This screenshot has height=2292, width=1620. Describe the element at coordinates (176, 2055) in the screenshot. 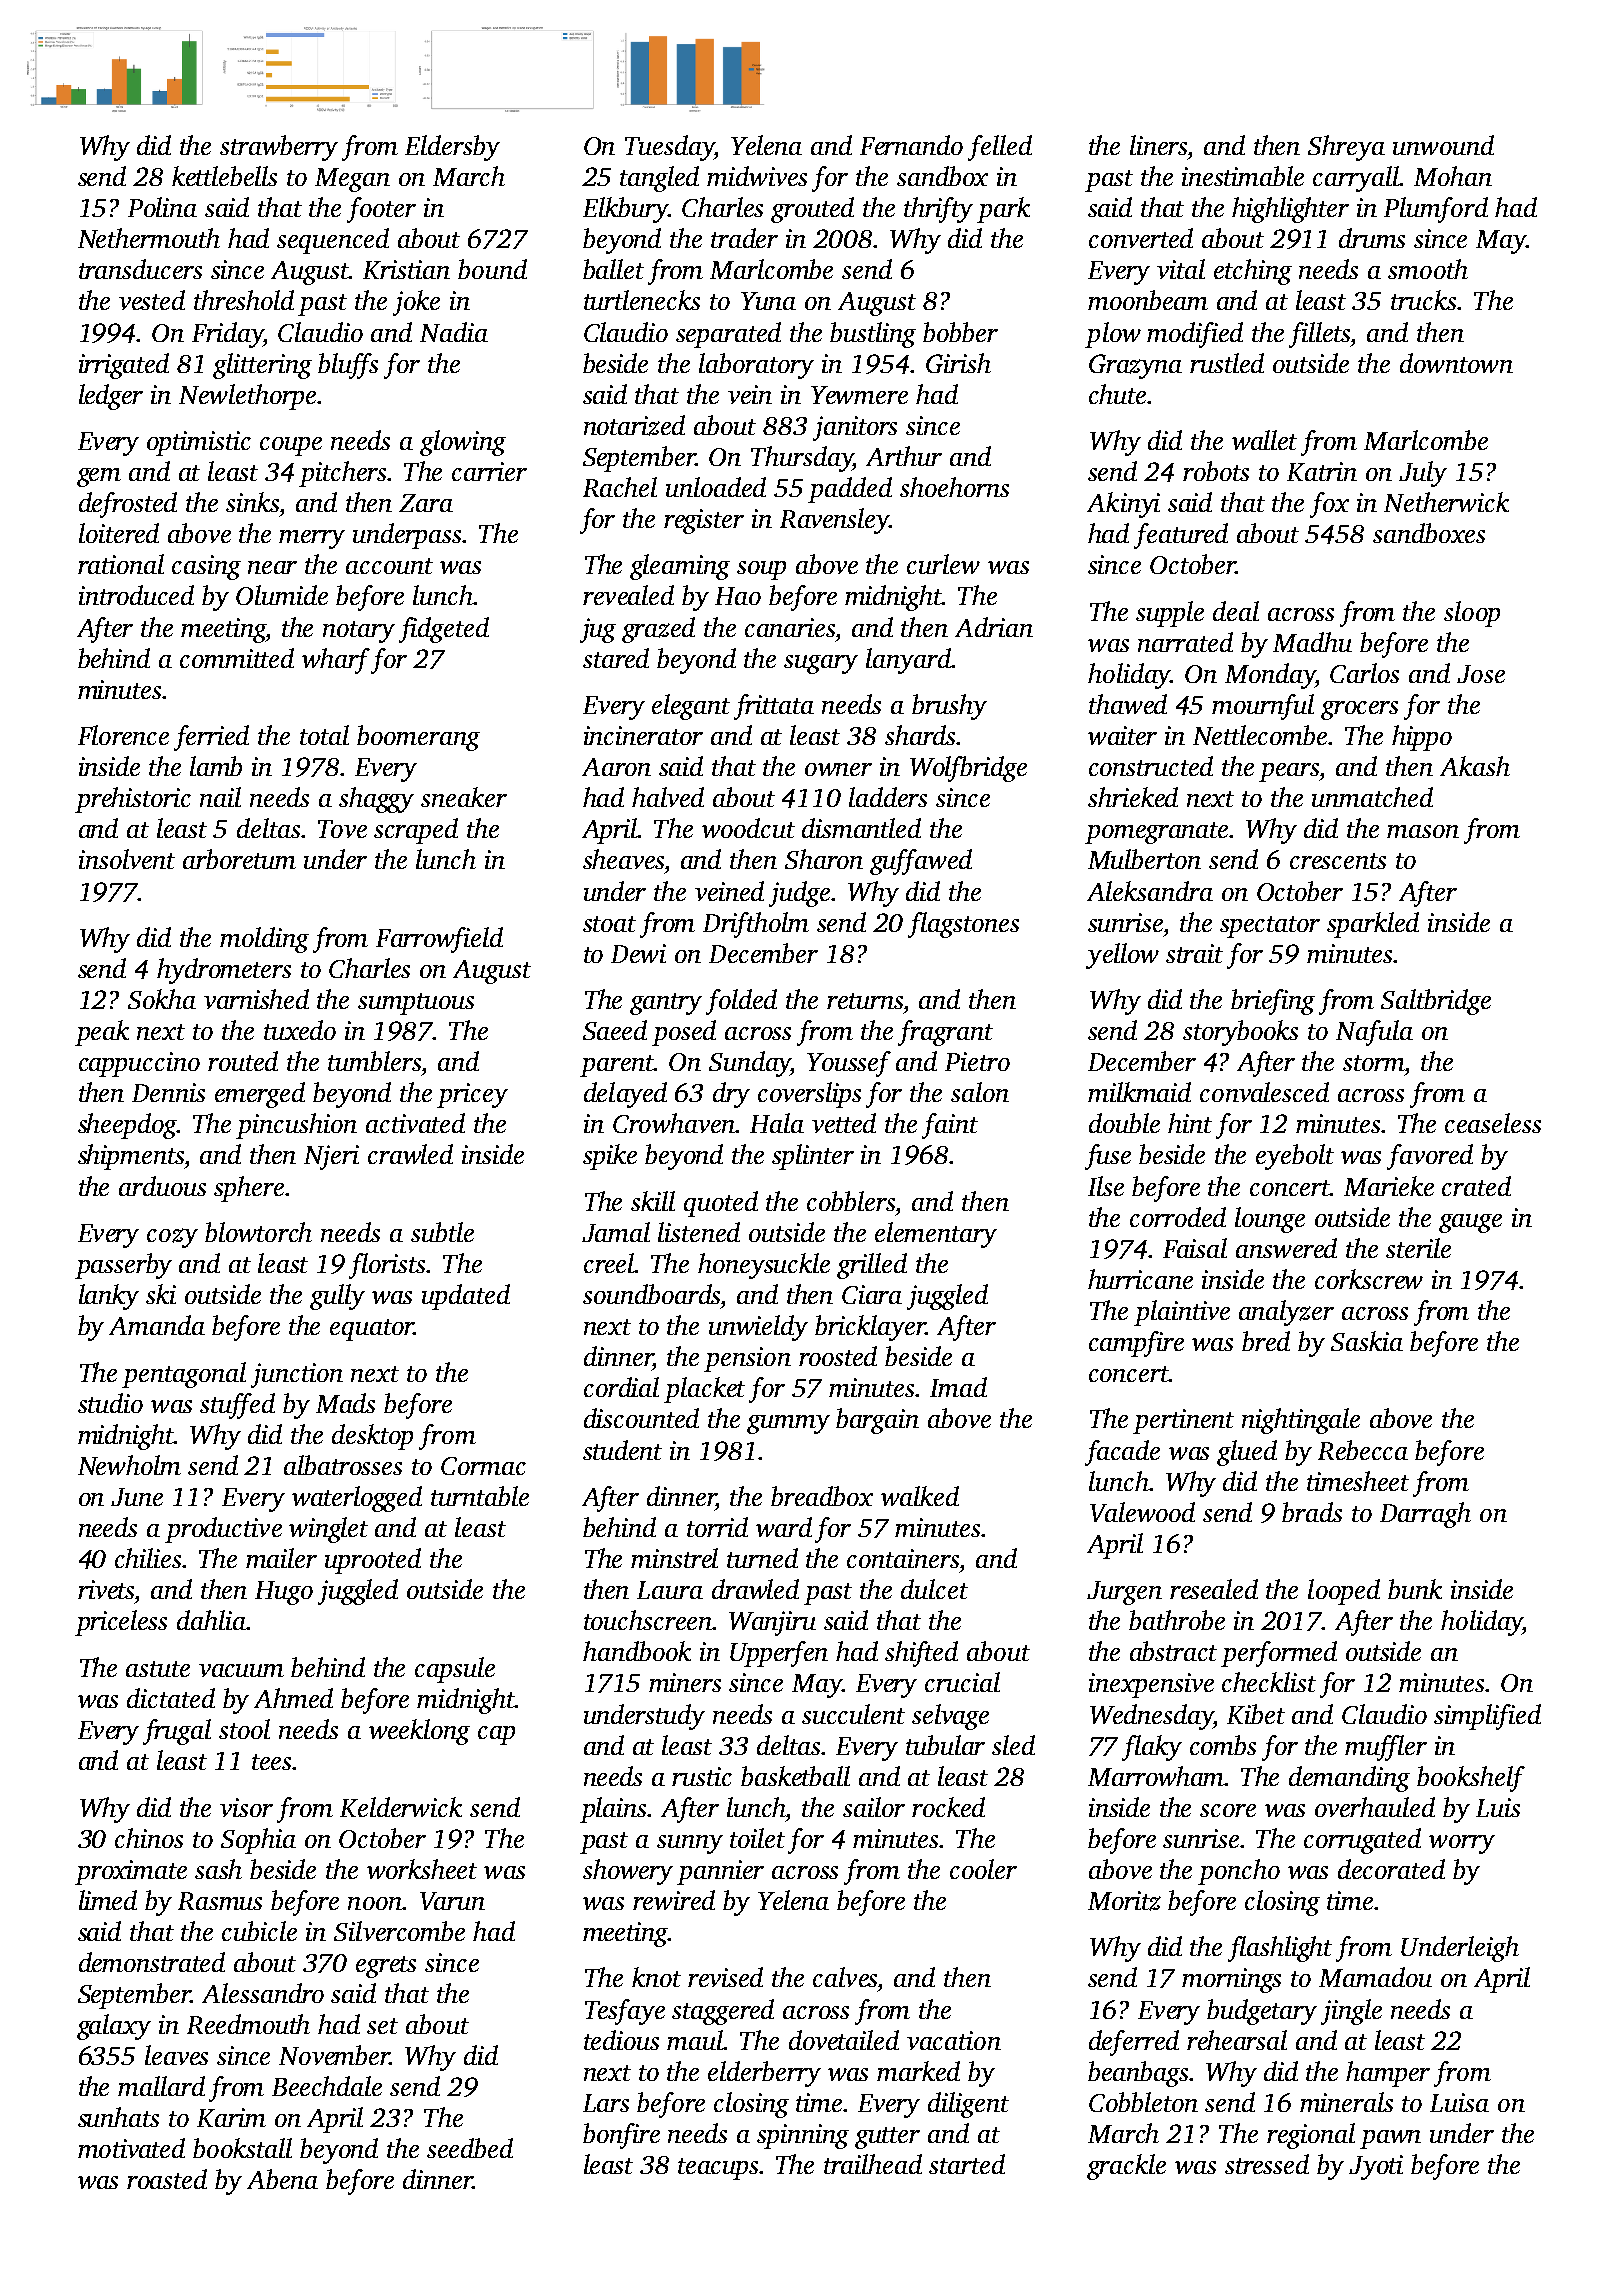

I see `leaves` at that location.
